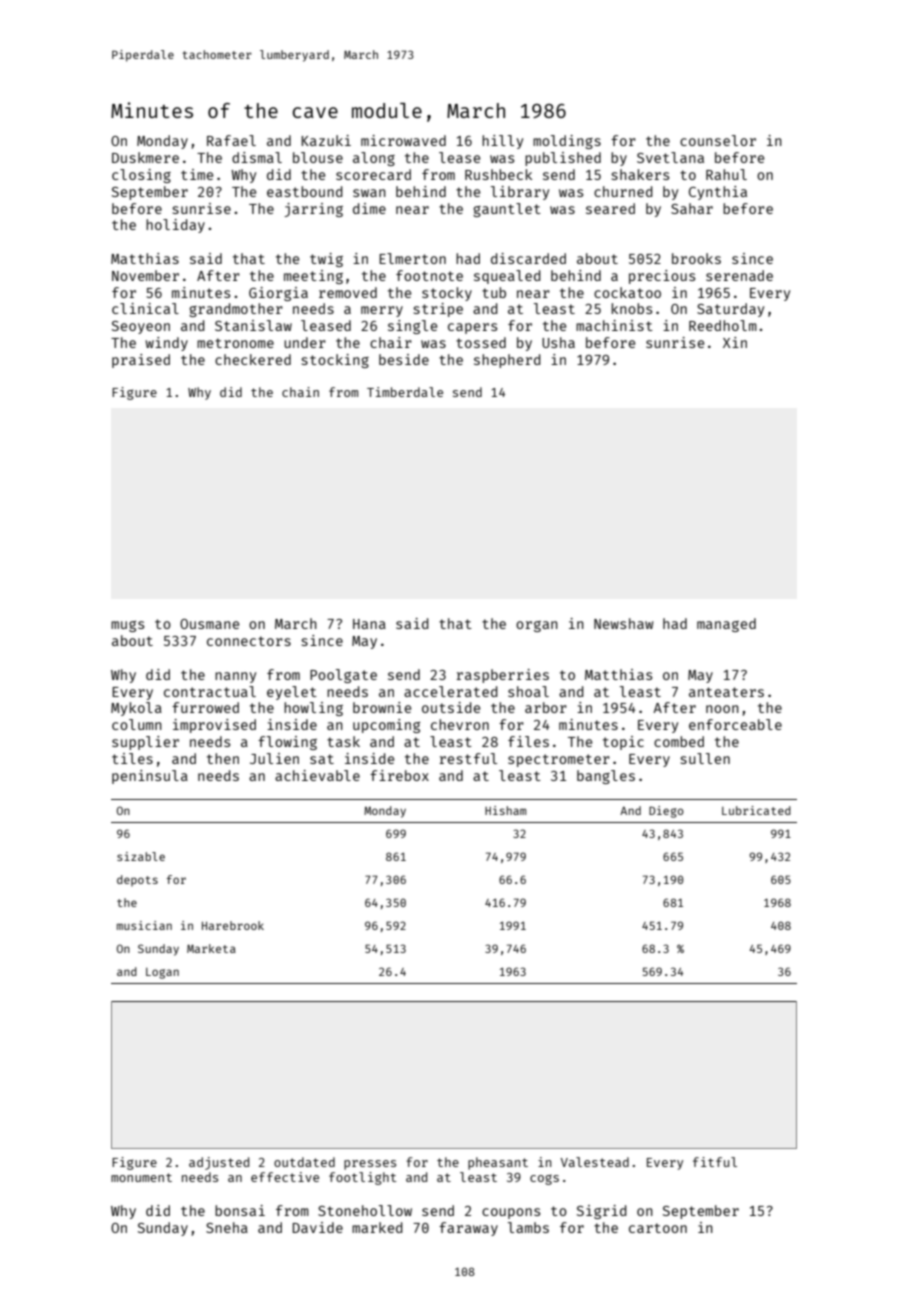  What do you see at coordinates (274, 758) in the screenshot?
I see `Julien` at bounding box center [274, 758].
